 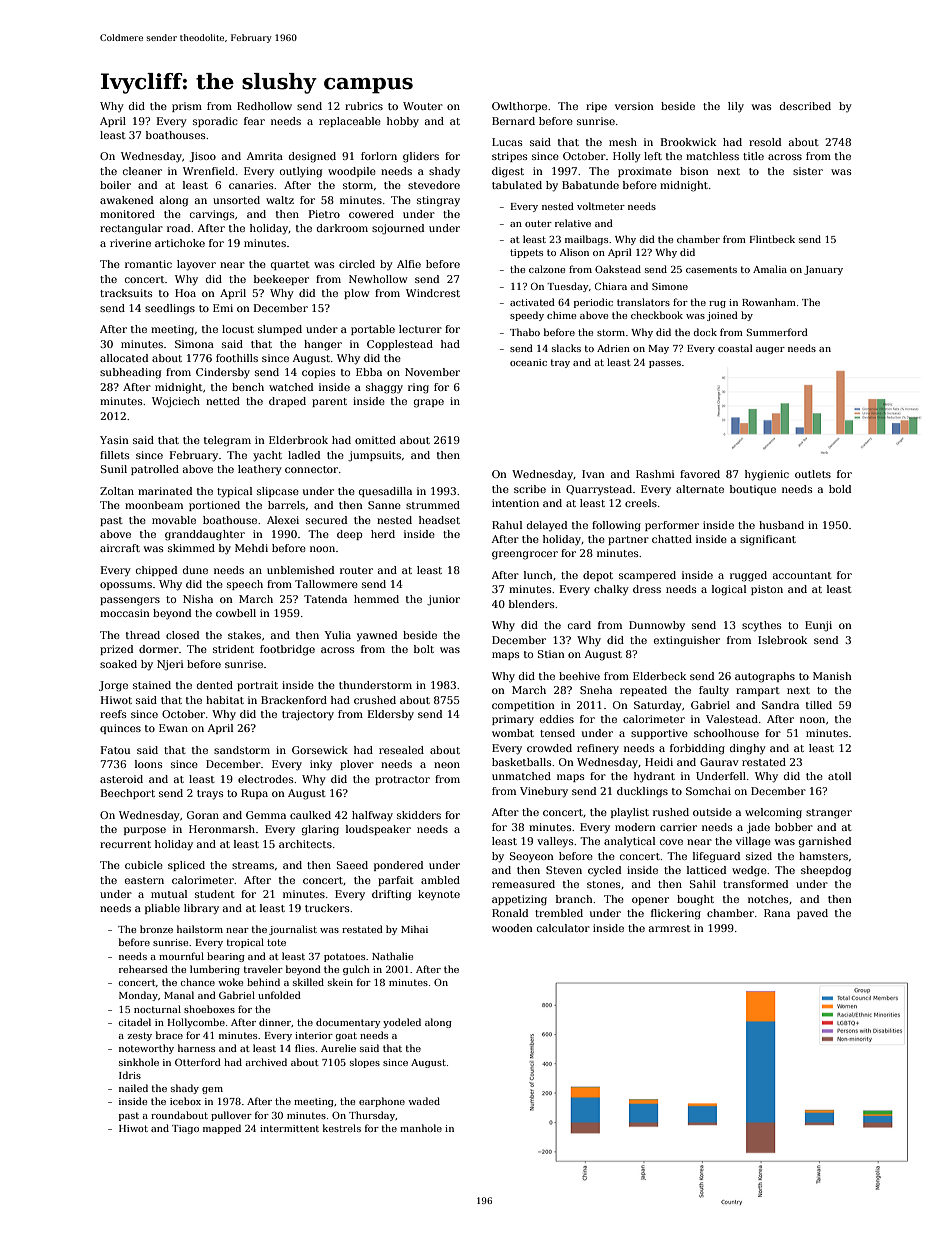 I want to click on tote, so click(x=276, y=942).
